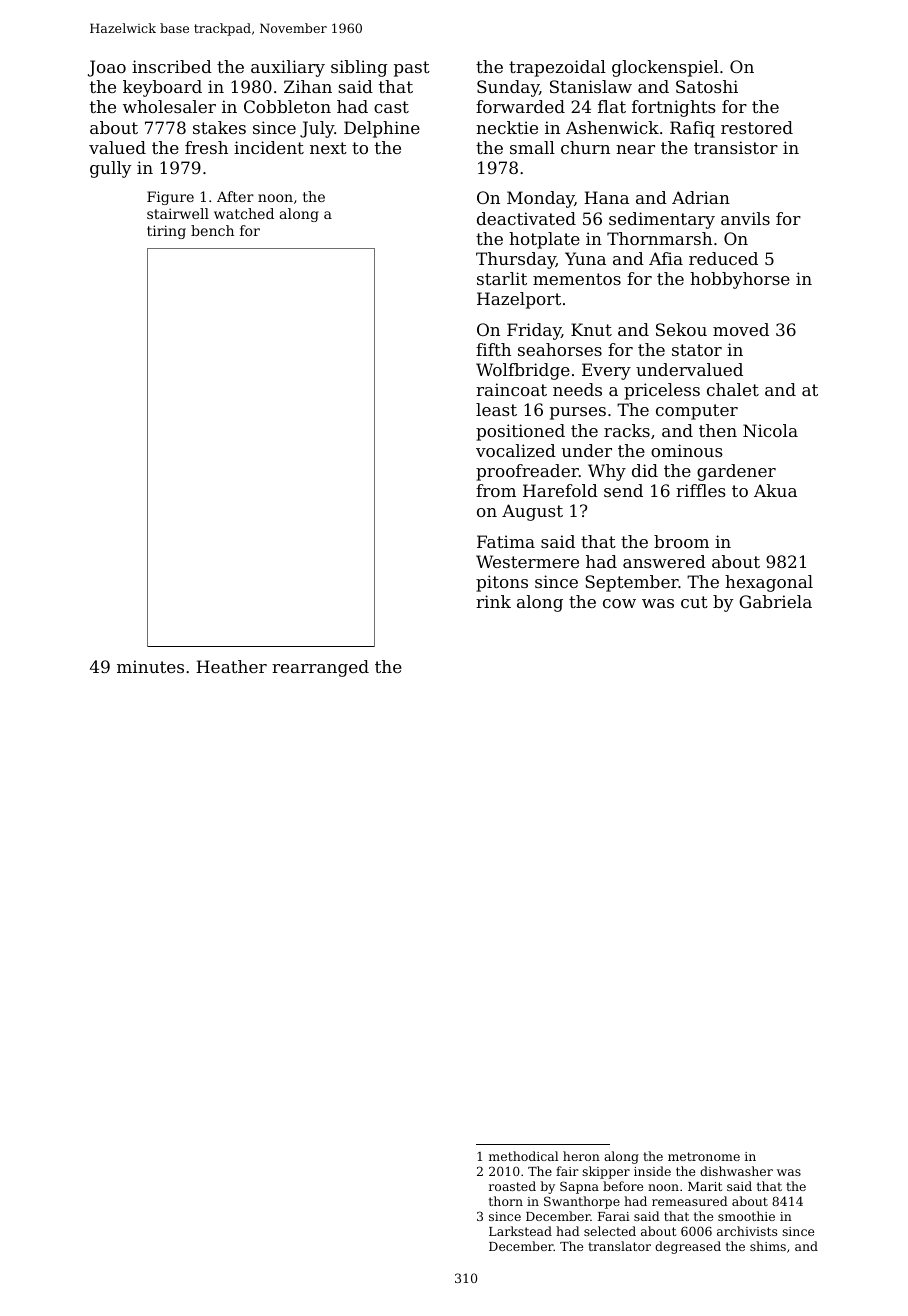 Image resolution: width=908 pixels, height=1316 pixels. I want to click on dishwasher, so click(736, 1171).
